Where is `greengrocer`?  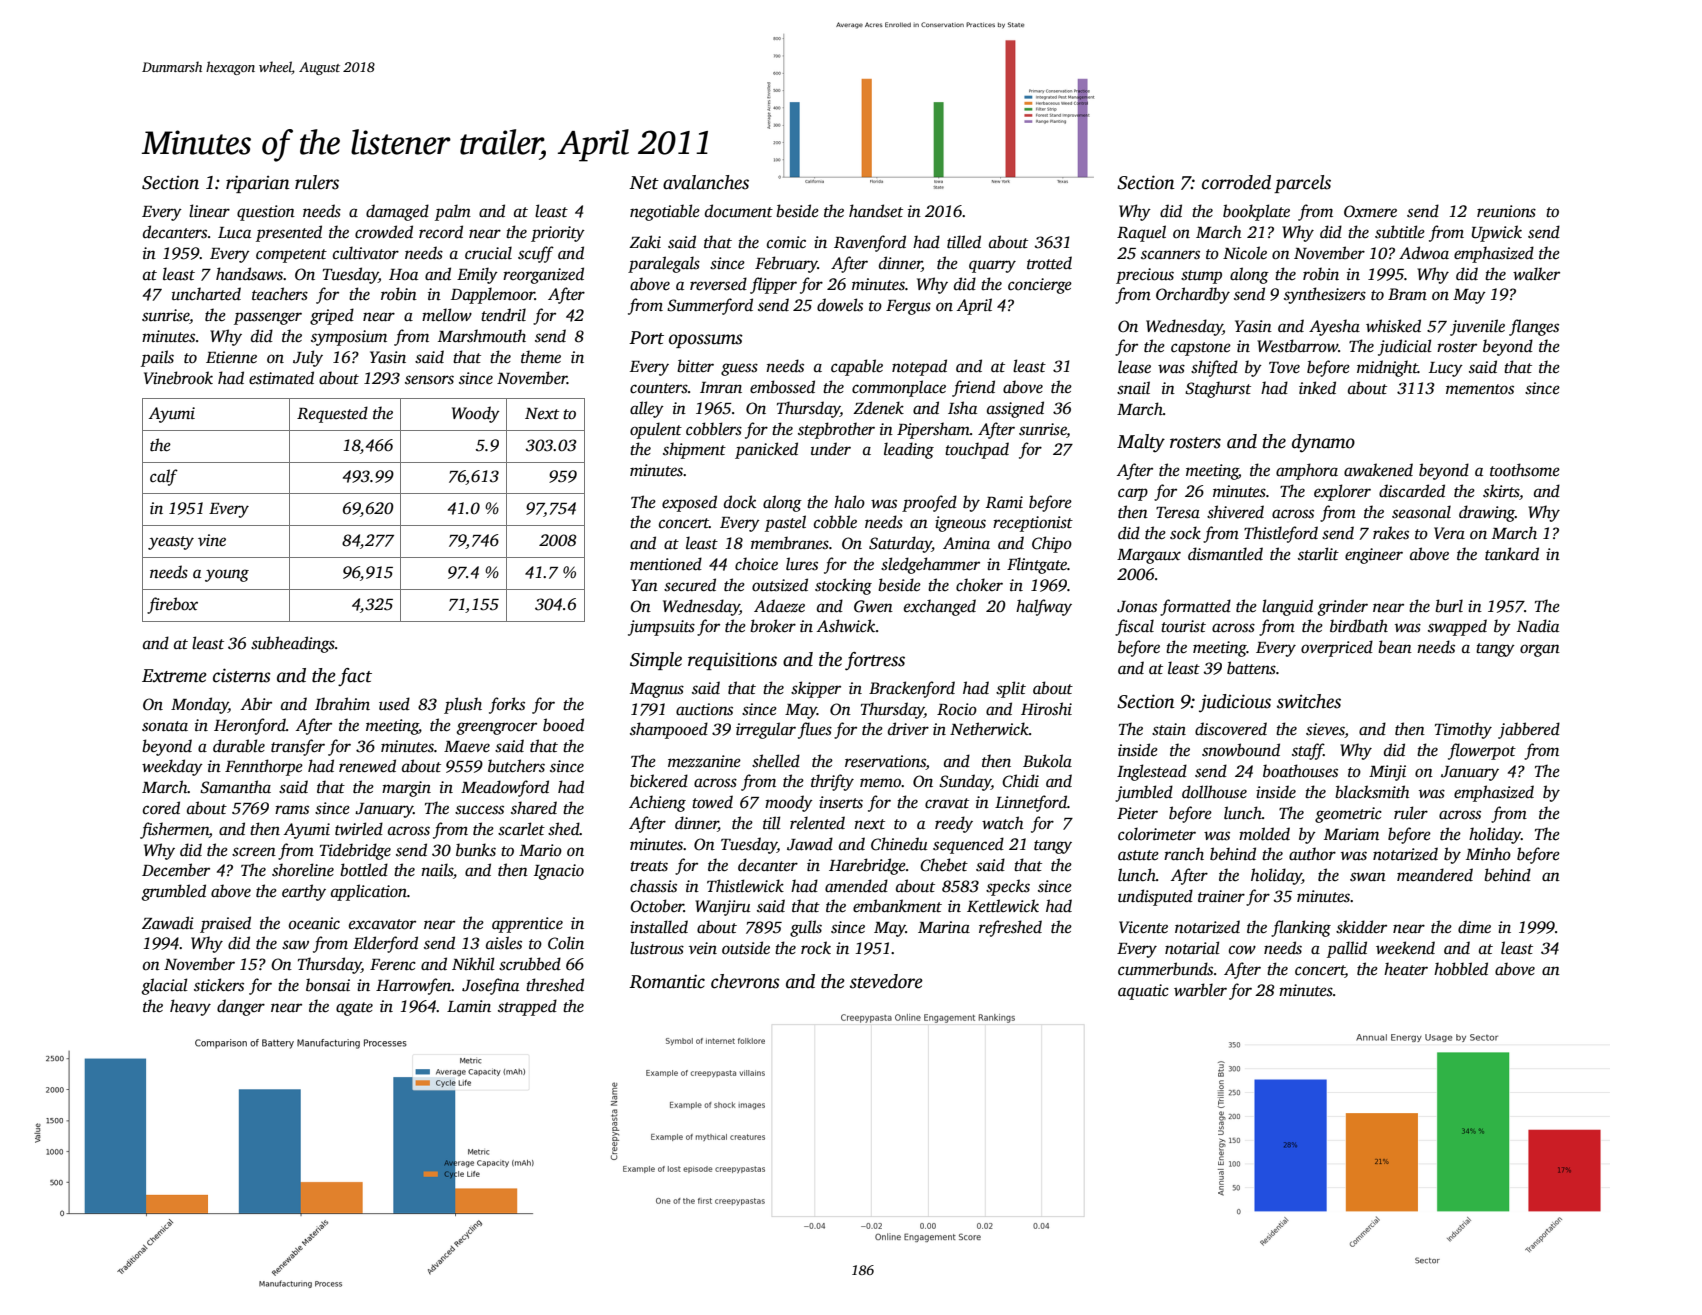 greengrocer is located at coordinates (496, 728).
